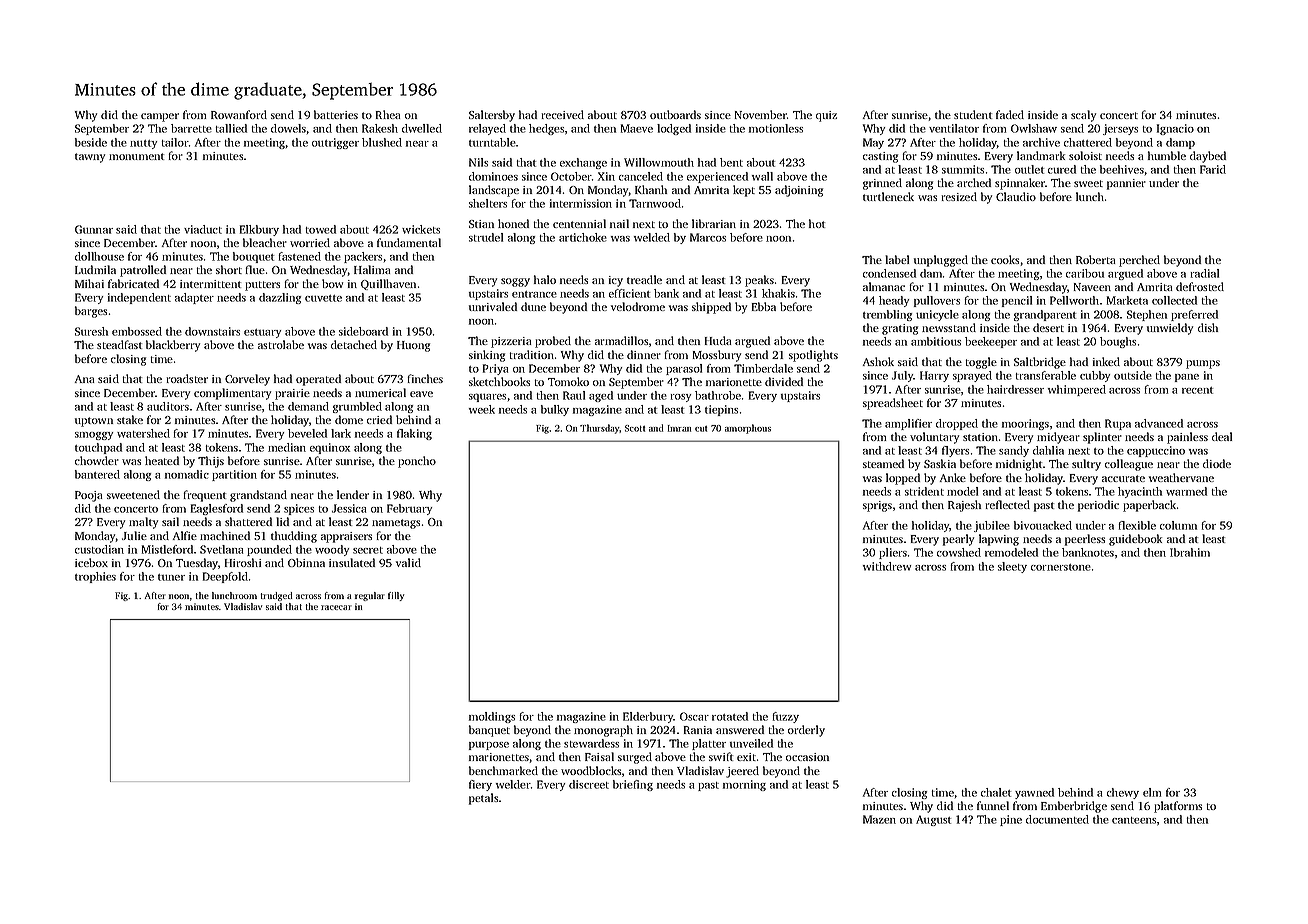 This screenshot has width=1308, height=924. I want to click on Naveen, so click(1092, 287).
